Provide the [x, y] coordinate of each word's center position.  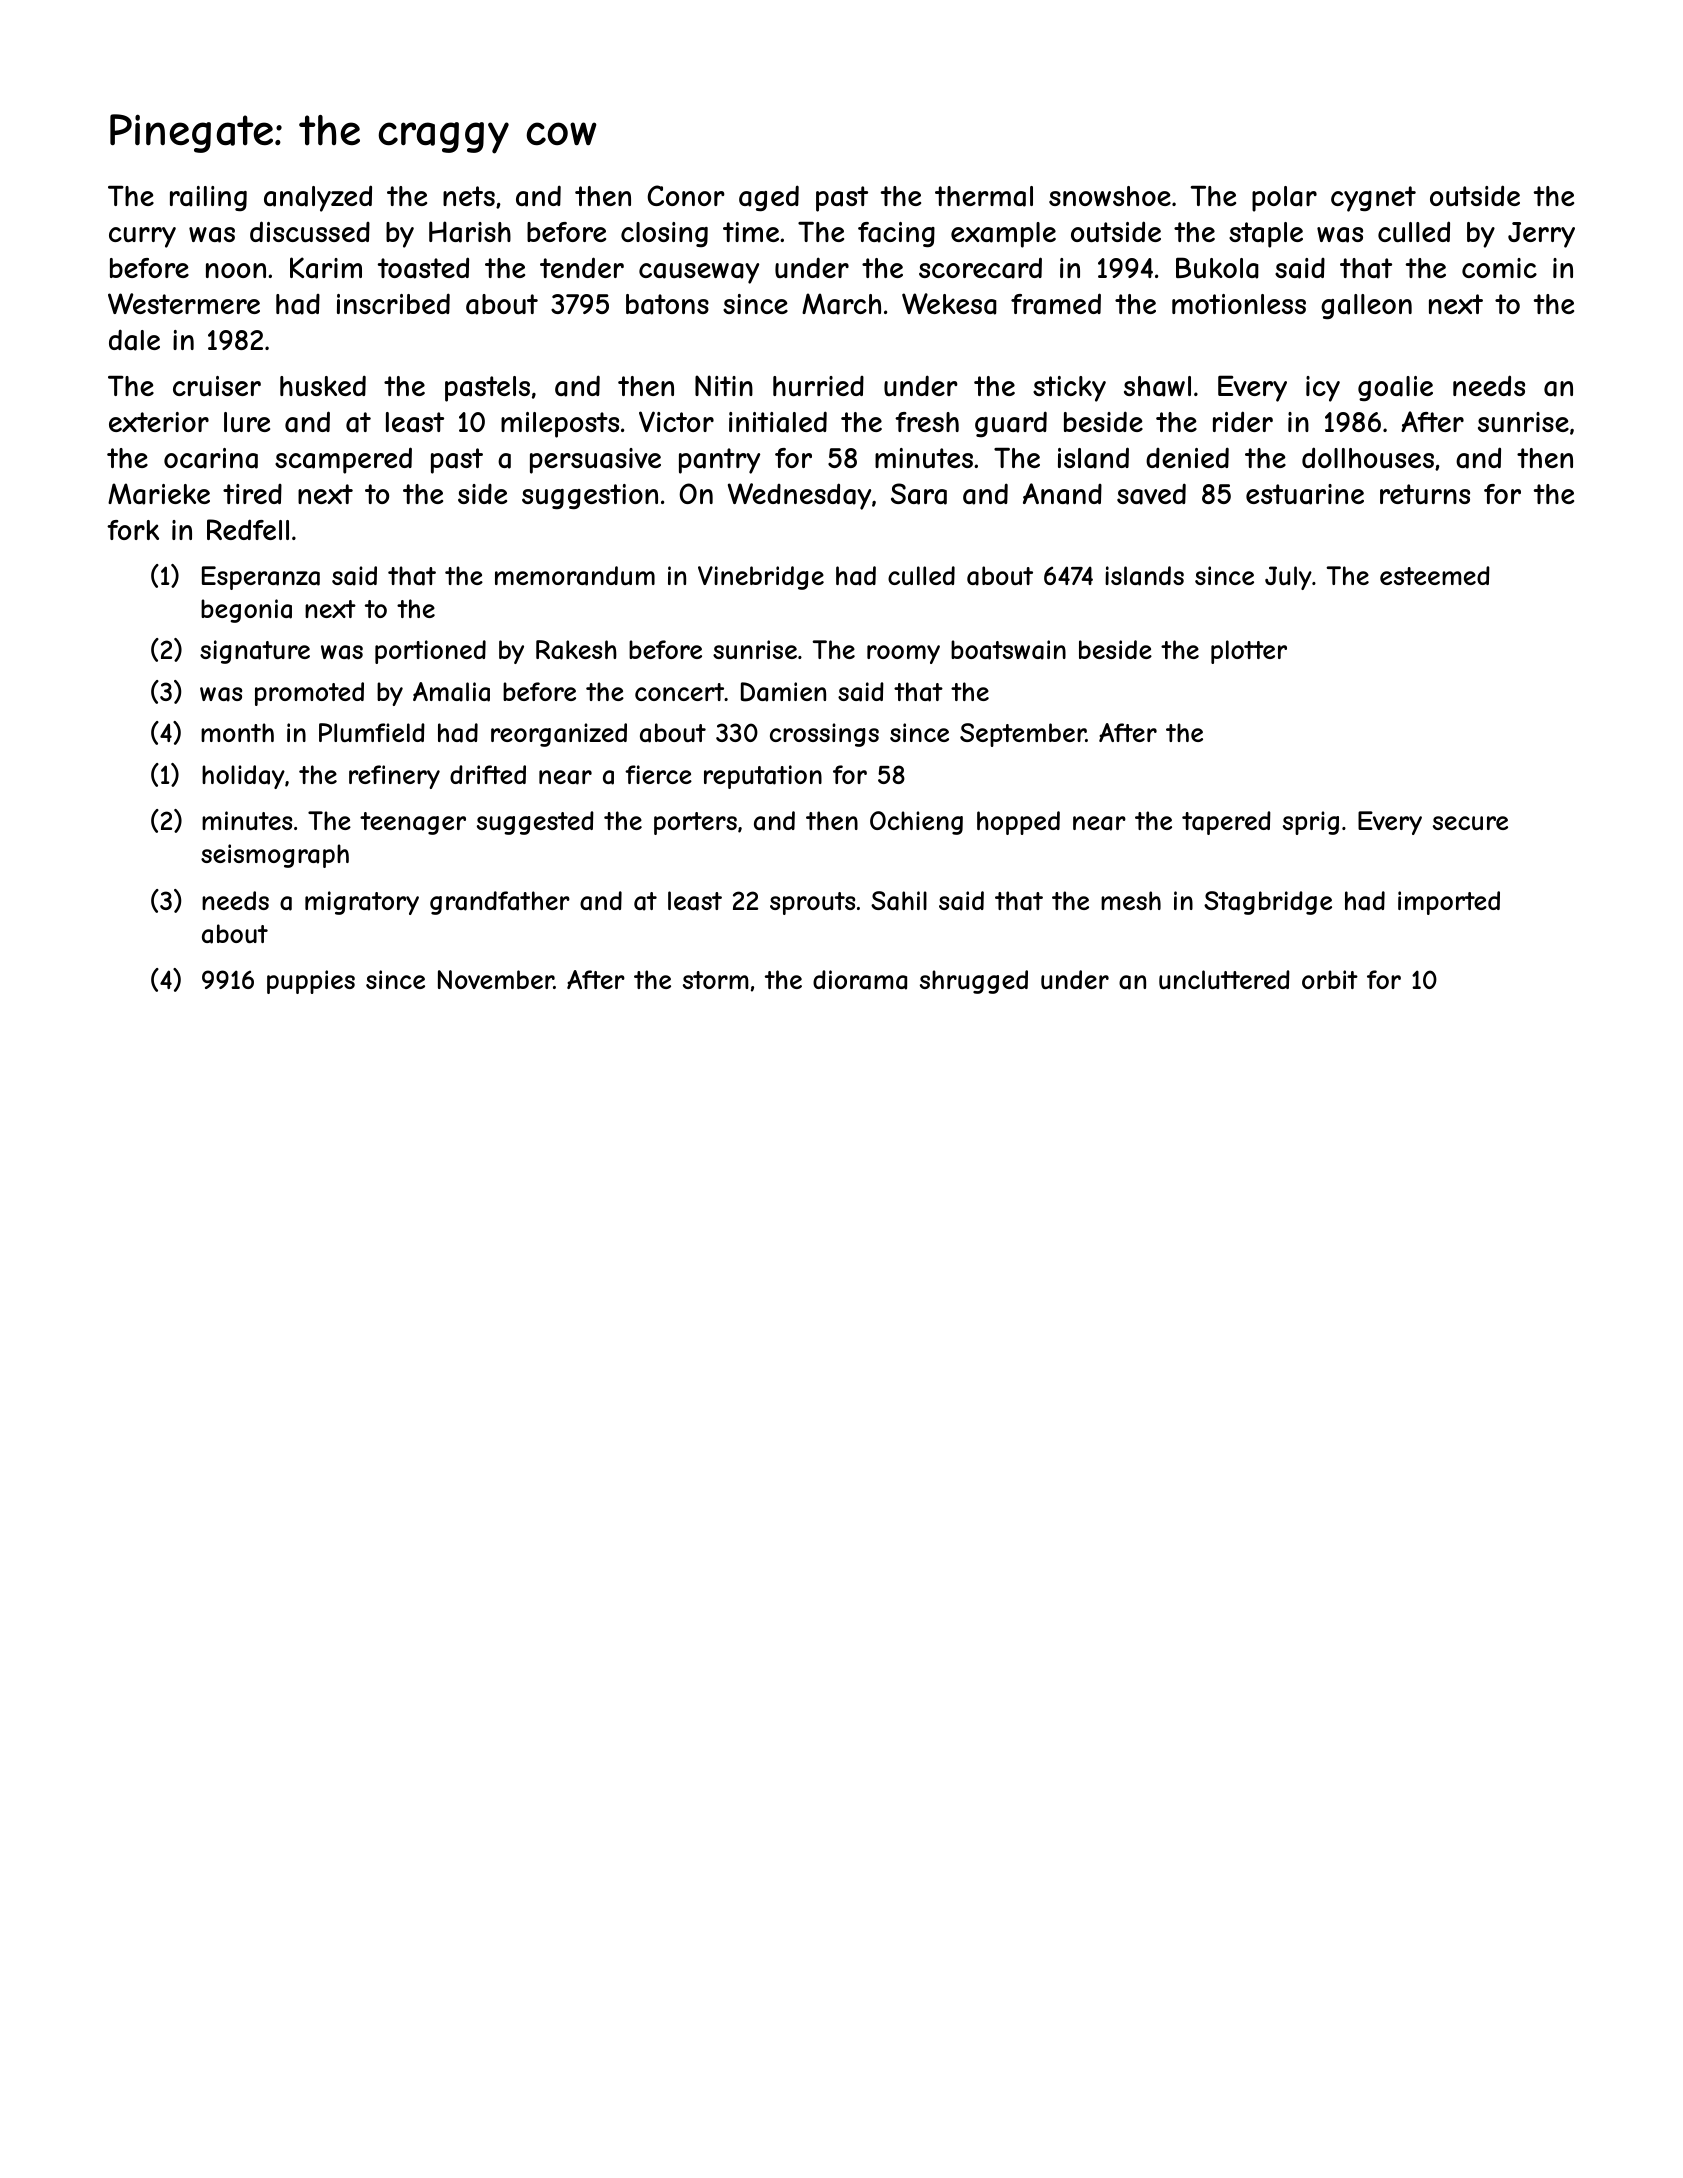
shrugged [974, 982]
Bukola [1217, 268]
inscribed [393, 303]
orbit [1330, 979]
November [496, 979]
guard [1011, 424]
